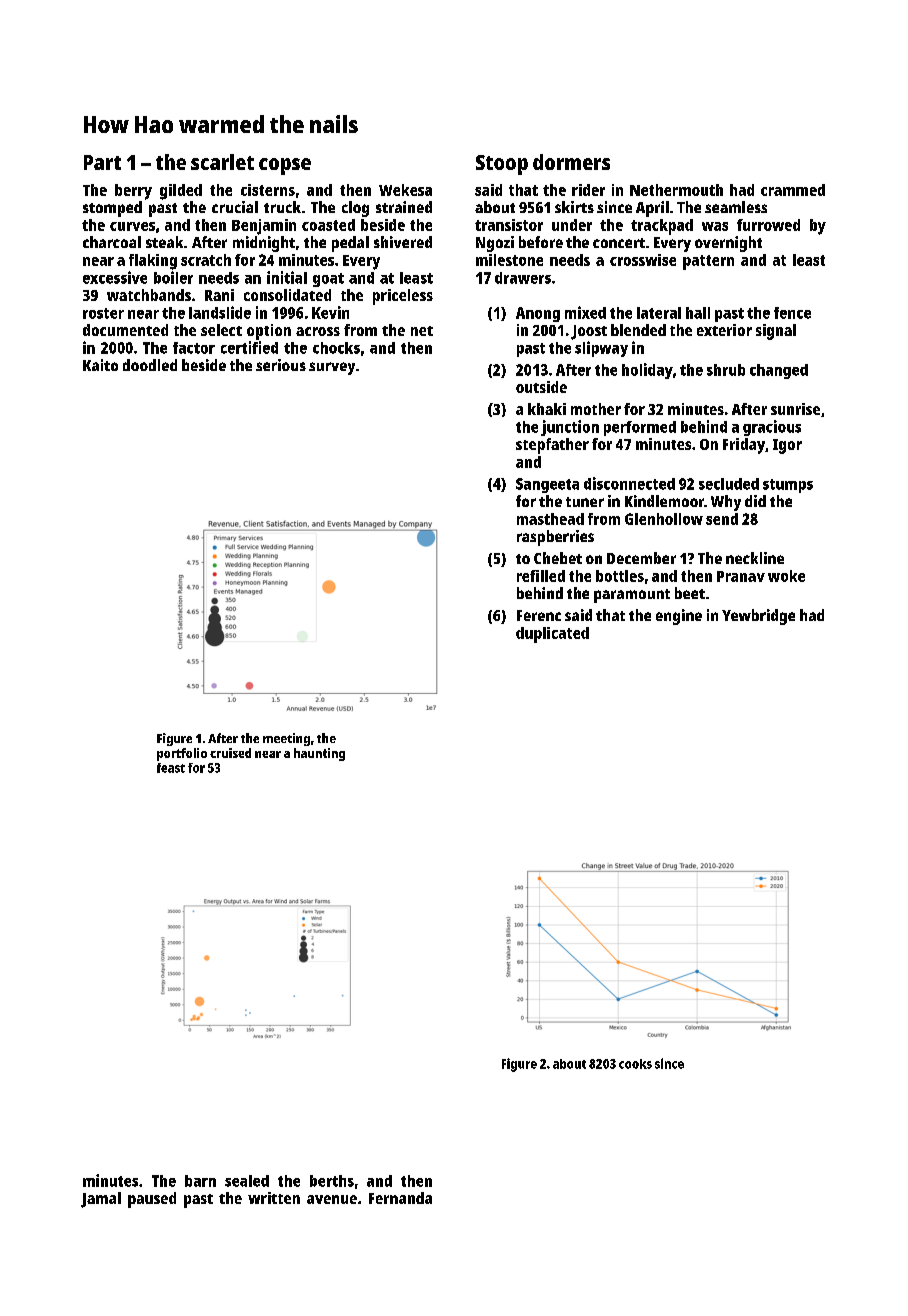 The width and height of the screenshot is (908, 1316). Describe the element at coordinates (679, 617) in the screenshot. I see `engine` at that location.
